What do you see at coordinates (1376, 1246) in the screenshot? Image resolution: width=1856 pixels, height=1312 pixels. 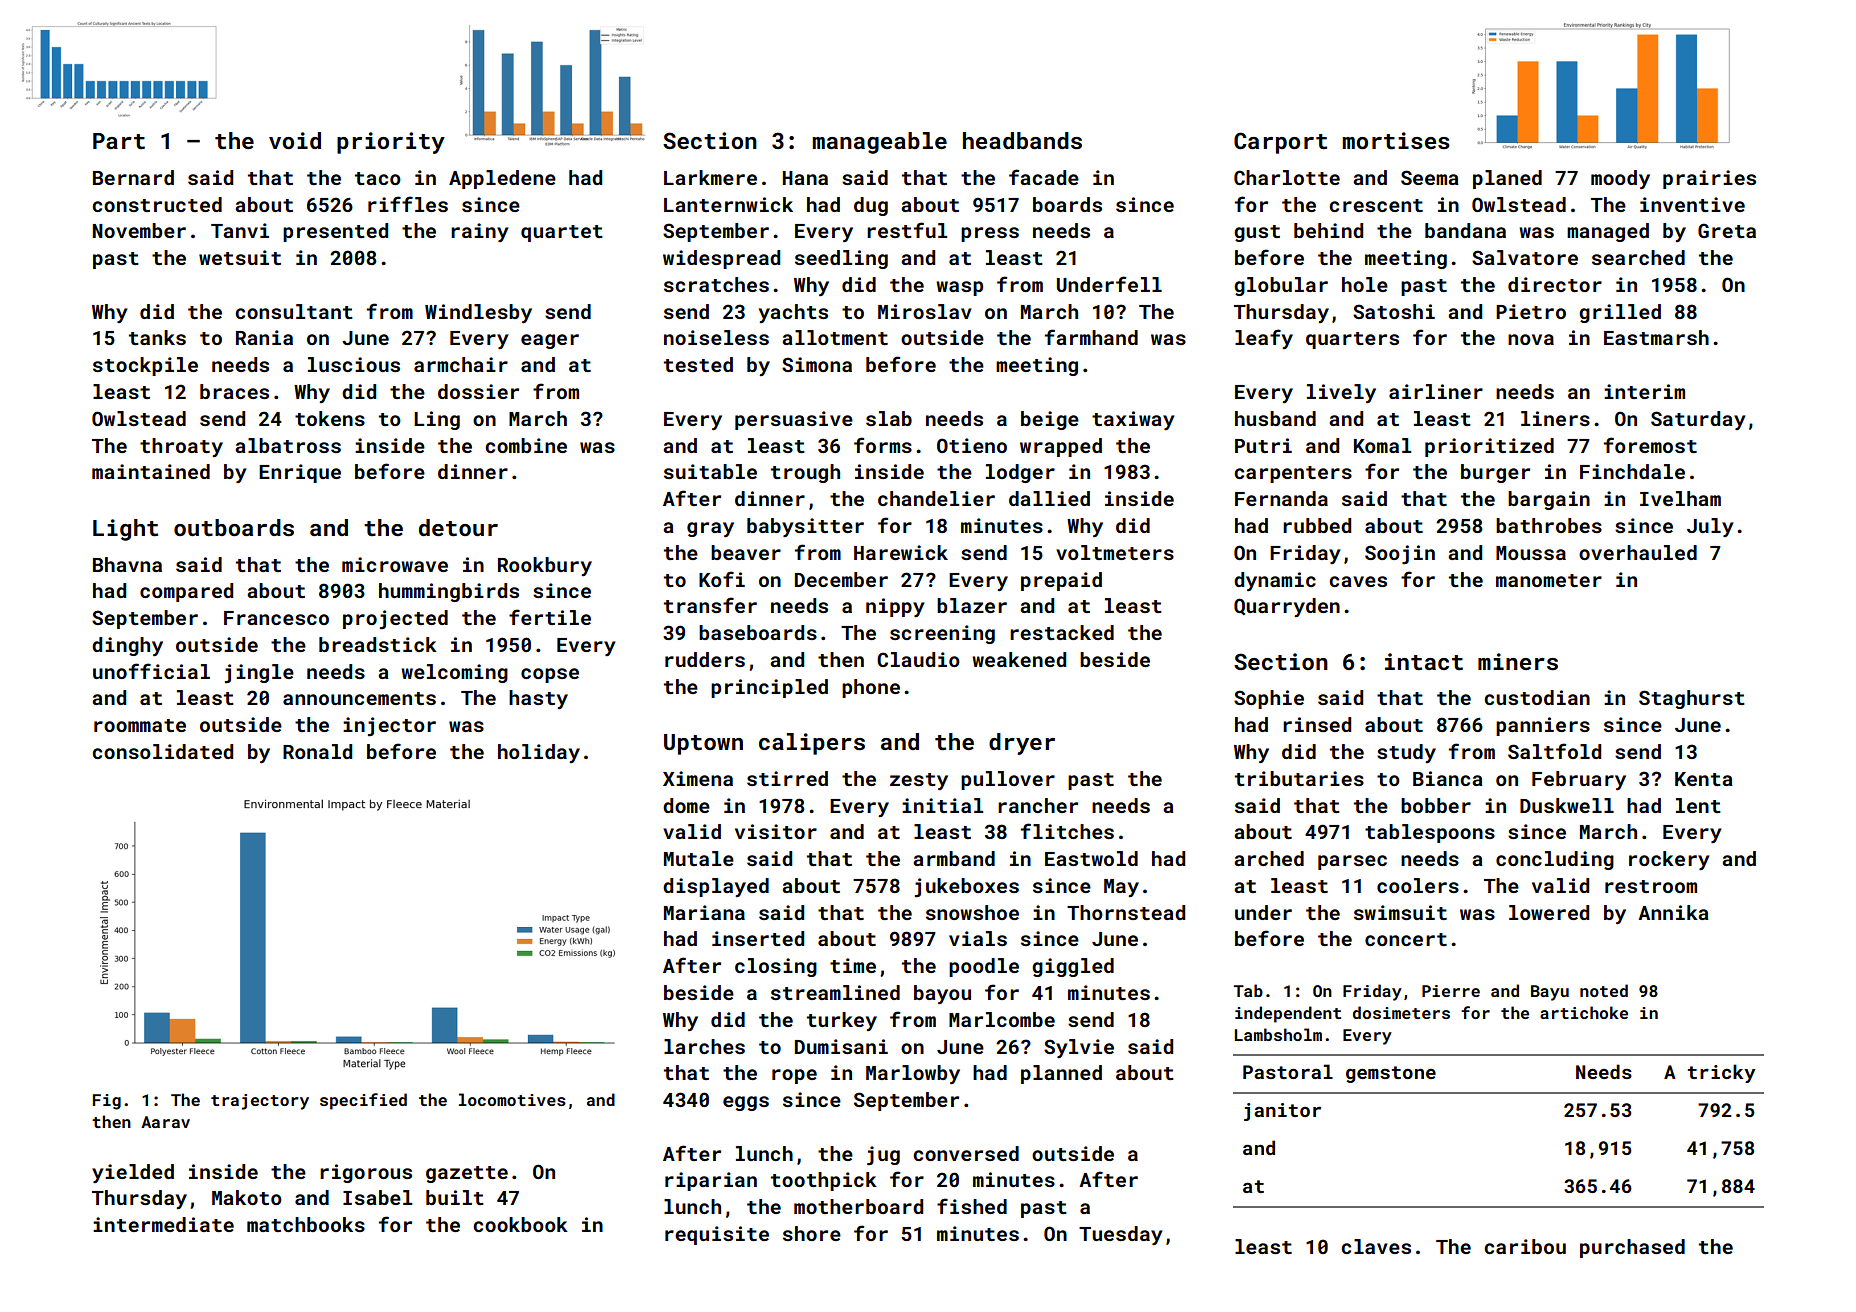 I see `claves` at bounding box center [1376, 1246].
